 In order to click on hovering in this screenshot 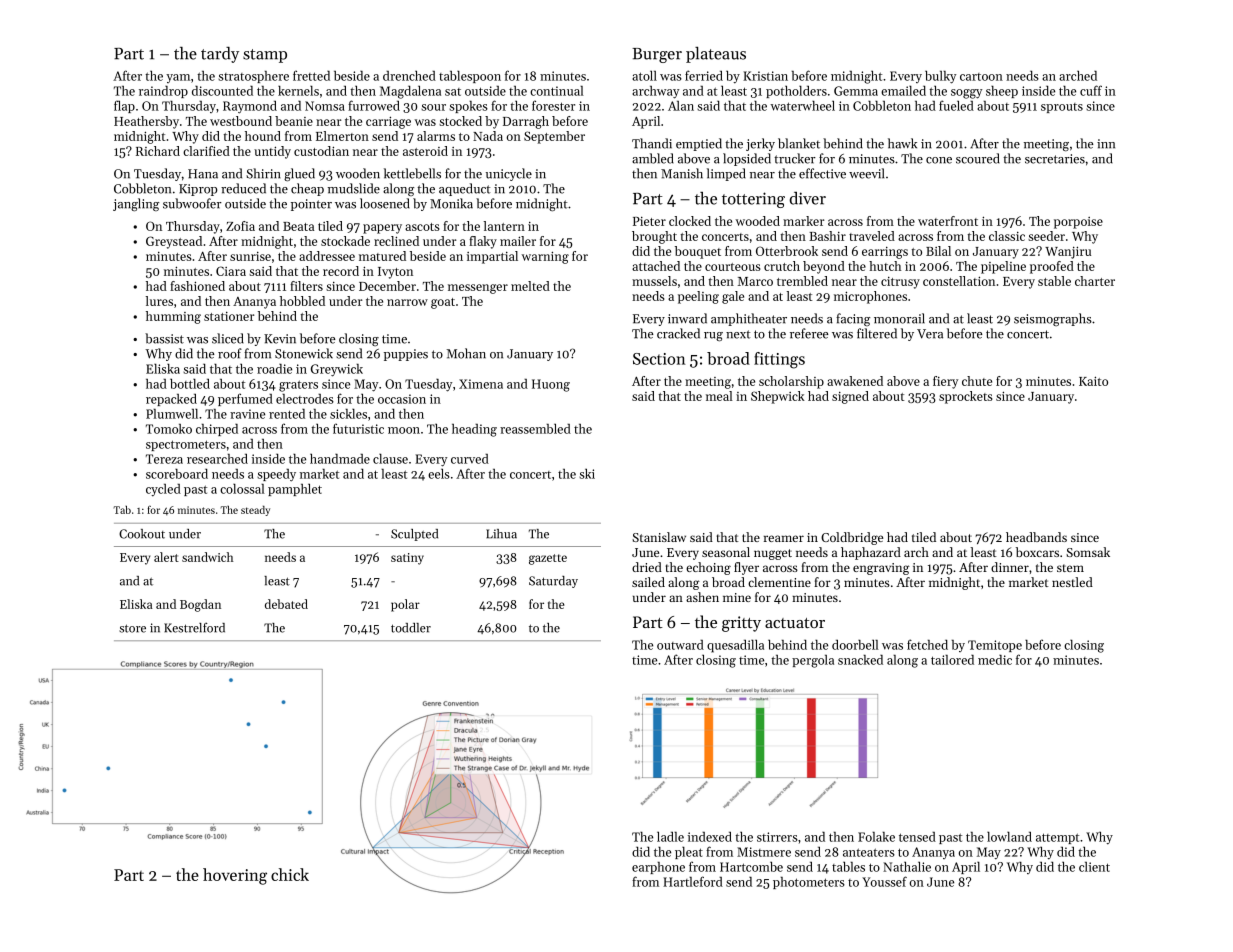, I will do `click(235, 876)`.
